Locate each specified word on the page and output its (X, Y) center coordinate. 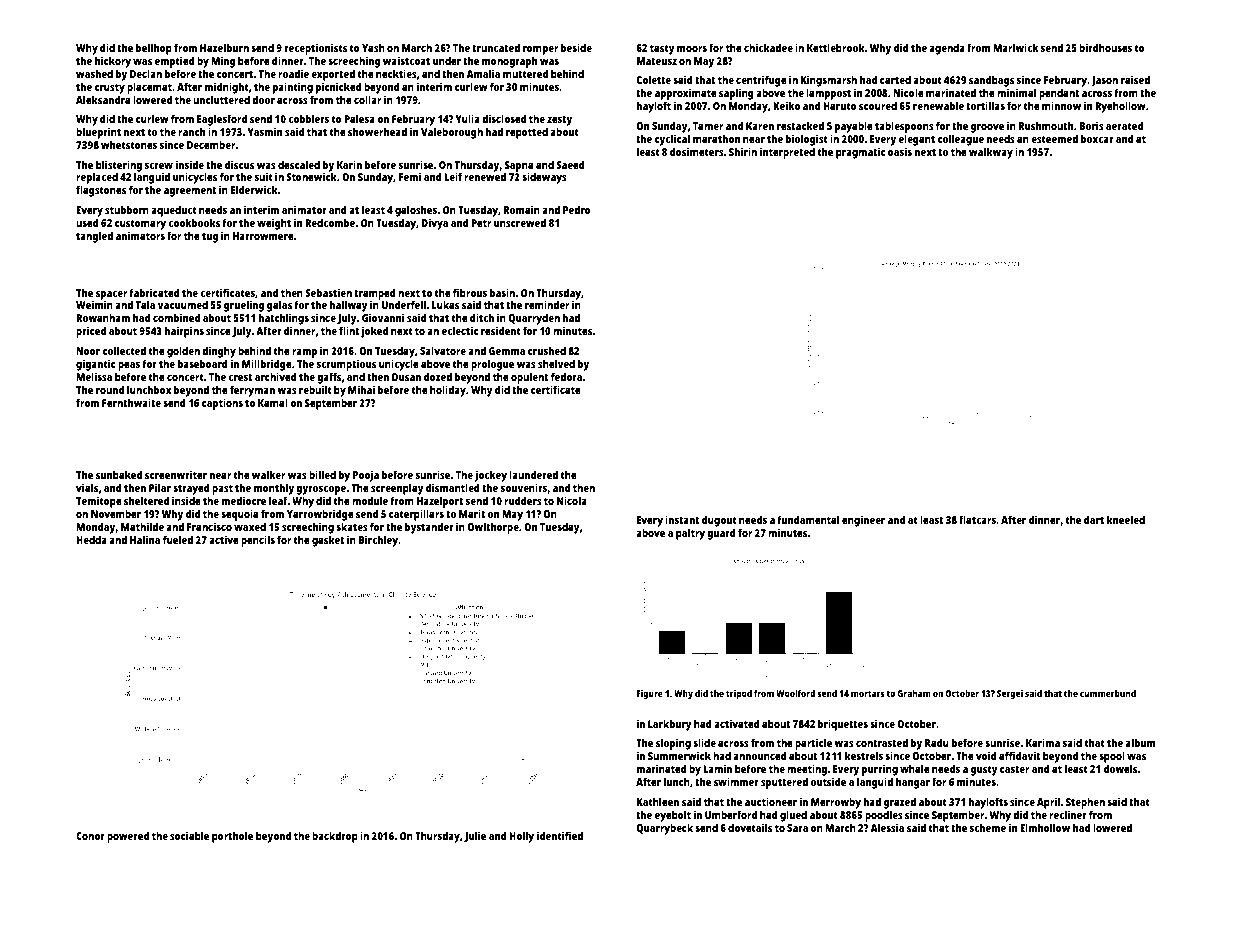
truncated (496, 47)
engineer (863, 521)
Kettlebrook (836, 47)
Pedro (577, 209)
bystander (429, 528)
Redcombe (330, 222)
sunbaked (119, 474)
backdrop (335, 837)
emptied (174, 62)
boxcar (1097, 138)
